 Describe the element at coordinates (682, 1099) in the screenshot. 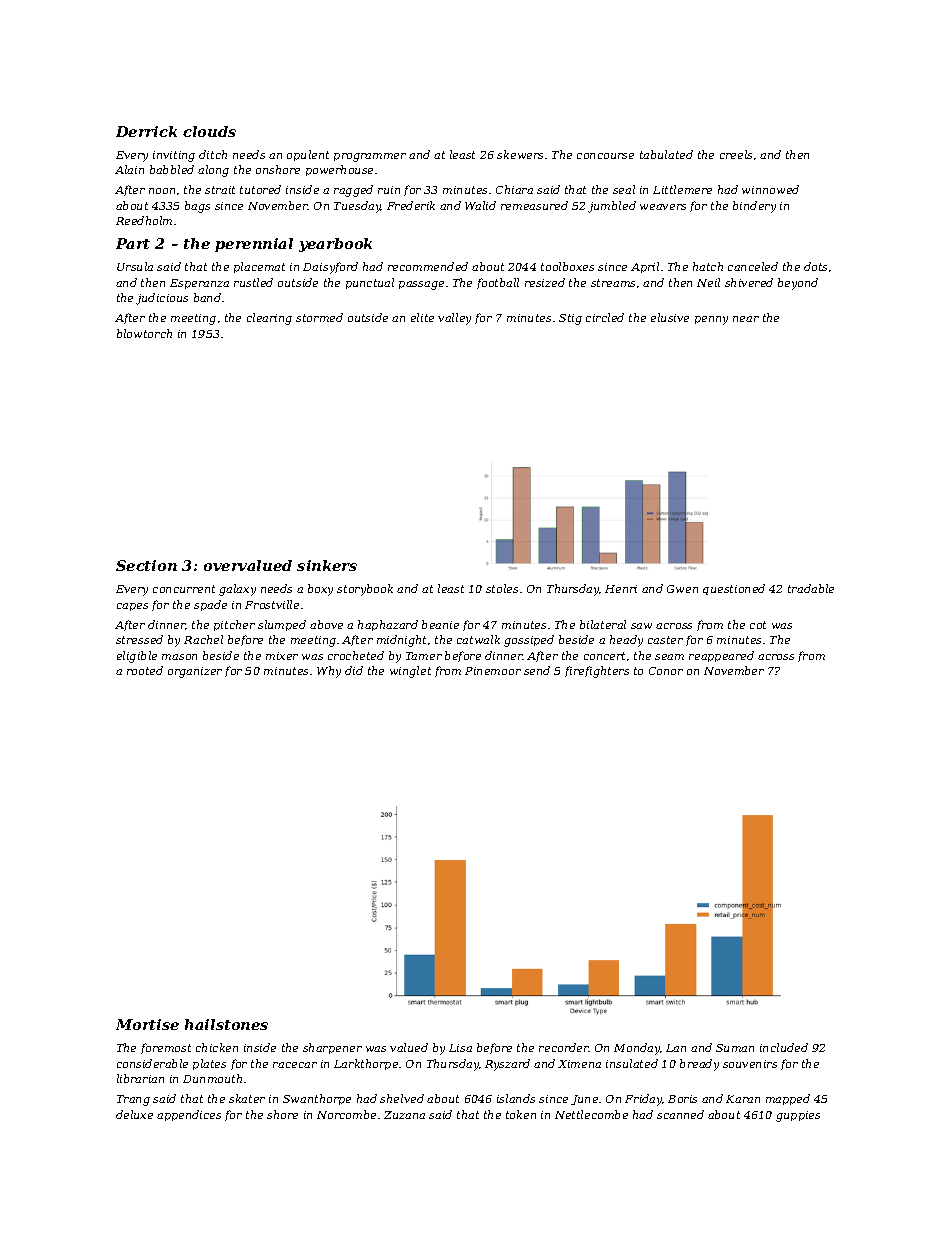

I see `Boris` at that location.
